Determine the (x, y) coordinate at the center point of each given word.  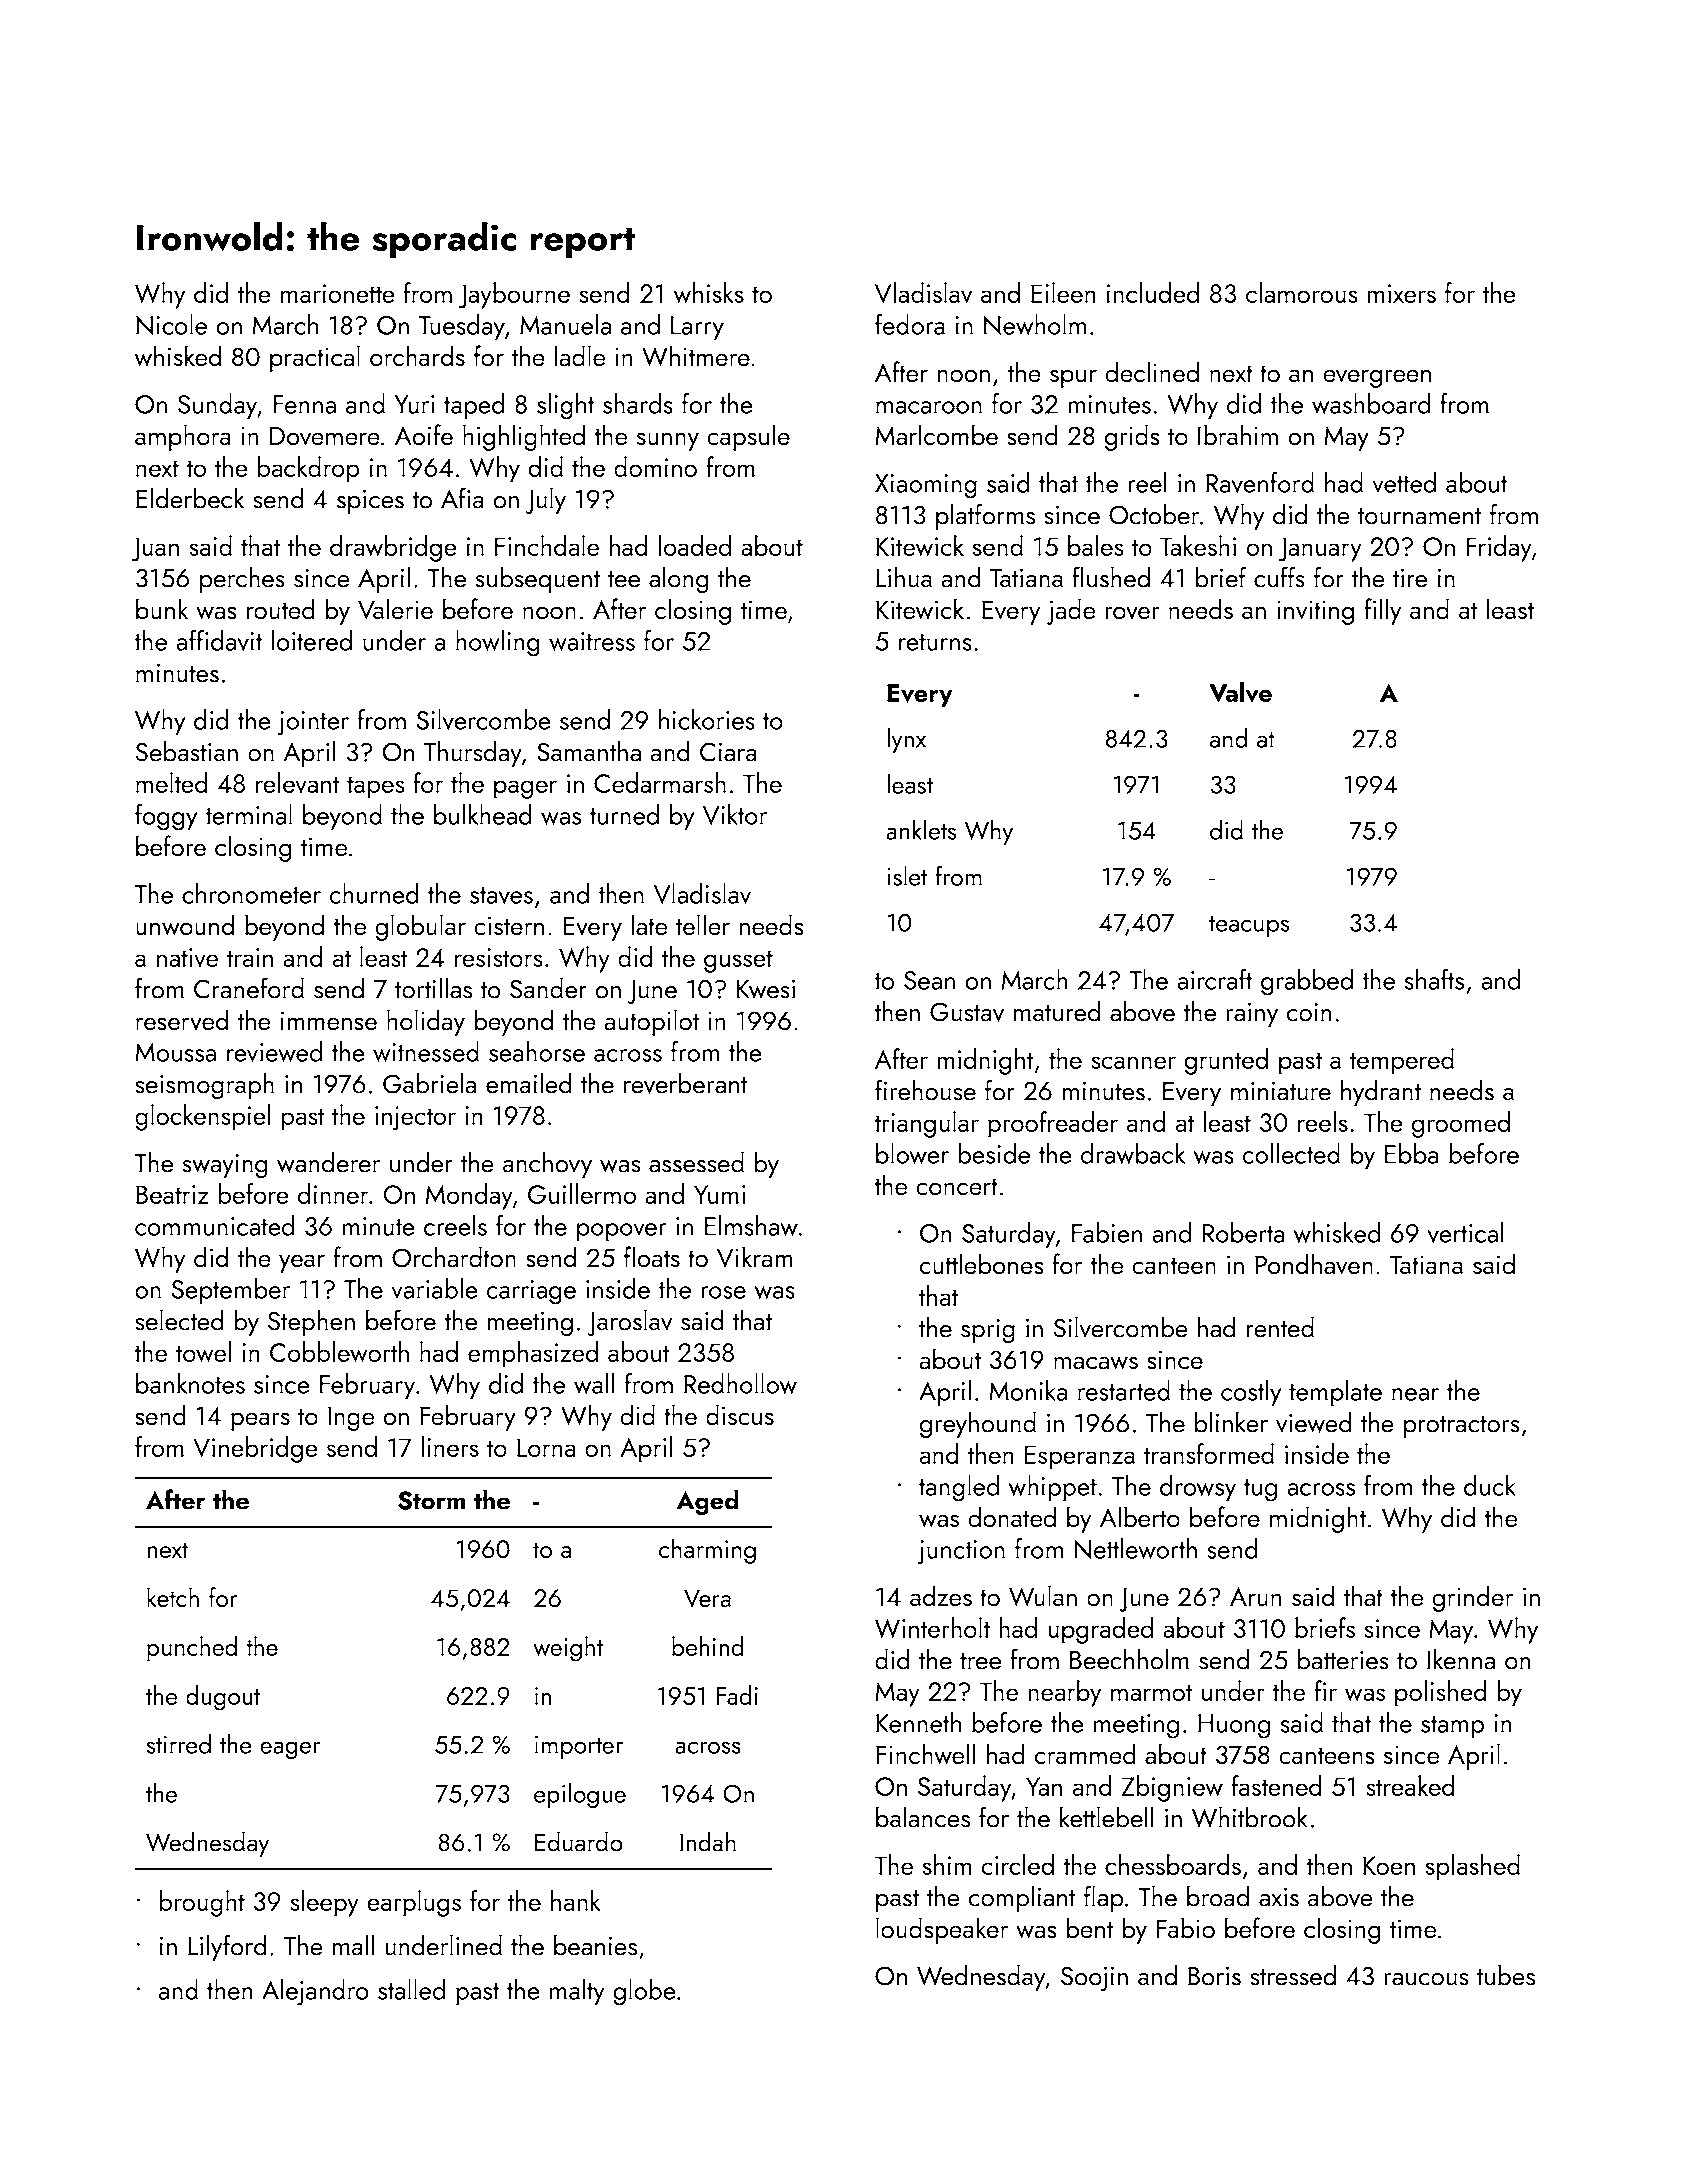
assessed (696, 1162)
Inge (351, 1418)
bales (1096, 545)
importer (579, 1747)
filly (1383, 611)
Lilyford (227, 1947)
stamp (1452, 1727)
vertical (1466, 1232)
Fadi (737, 1695)
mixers (1401, 293)
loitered (312, 640)
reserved (182, 1019)
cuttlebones (981, 1263)
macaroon (929, 407)
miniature (1281, 1091)
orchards (417, 355)
